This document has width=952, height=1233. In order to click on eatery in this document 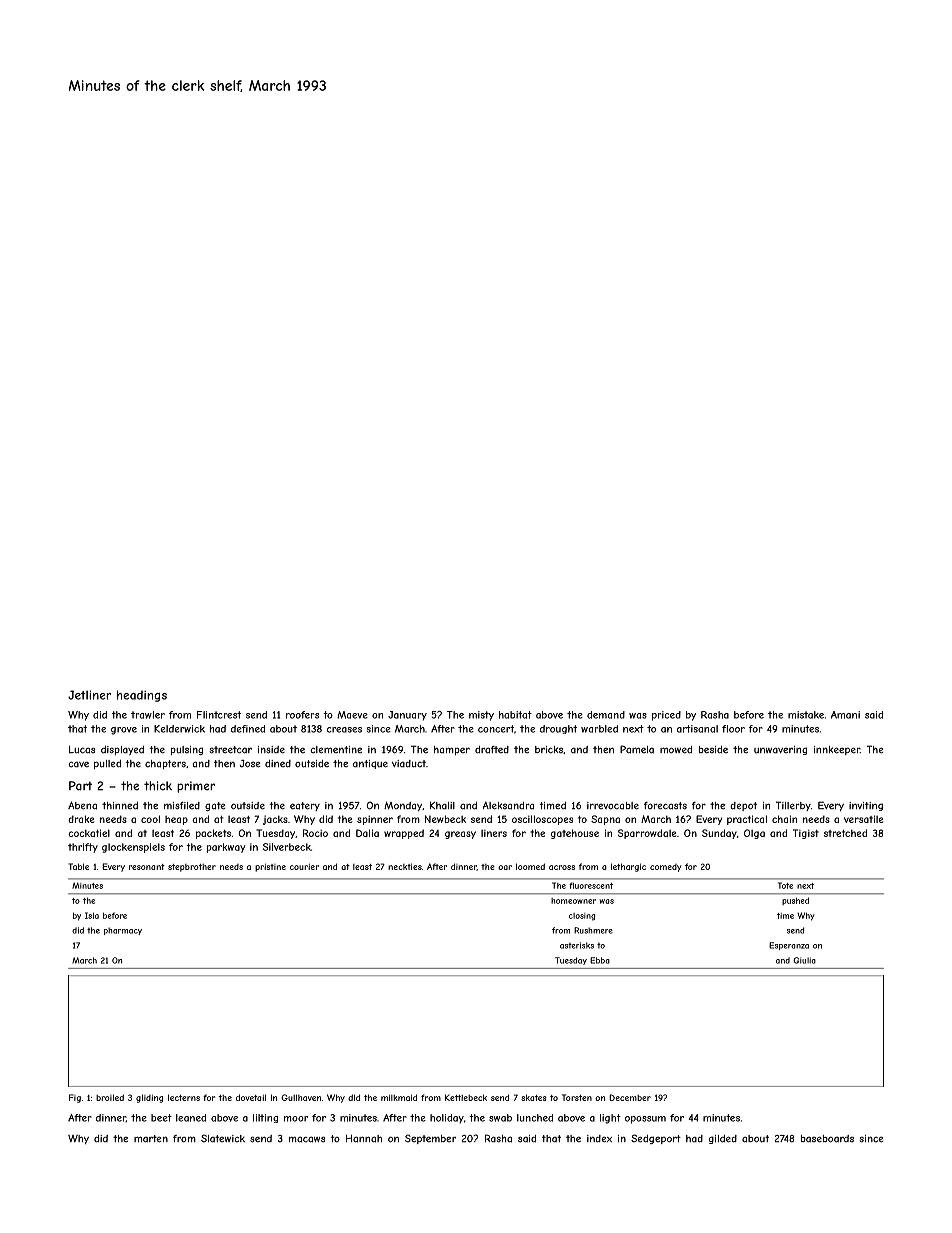, I will do `click(305, 806)`.
